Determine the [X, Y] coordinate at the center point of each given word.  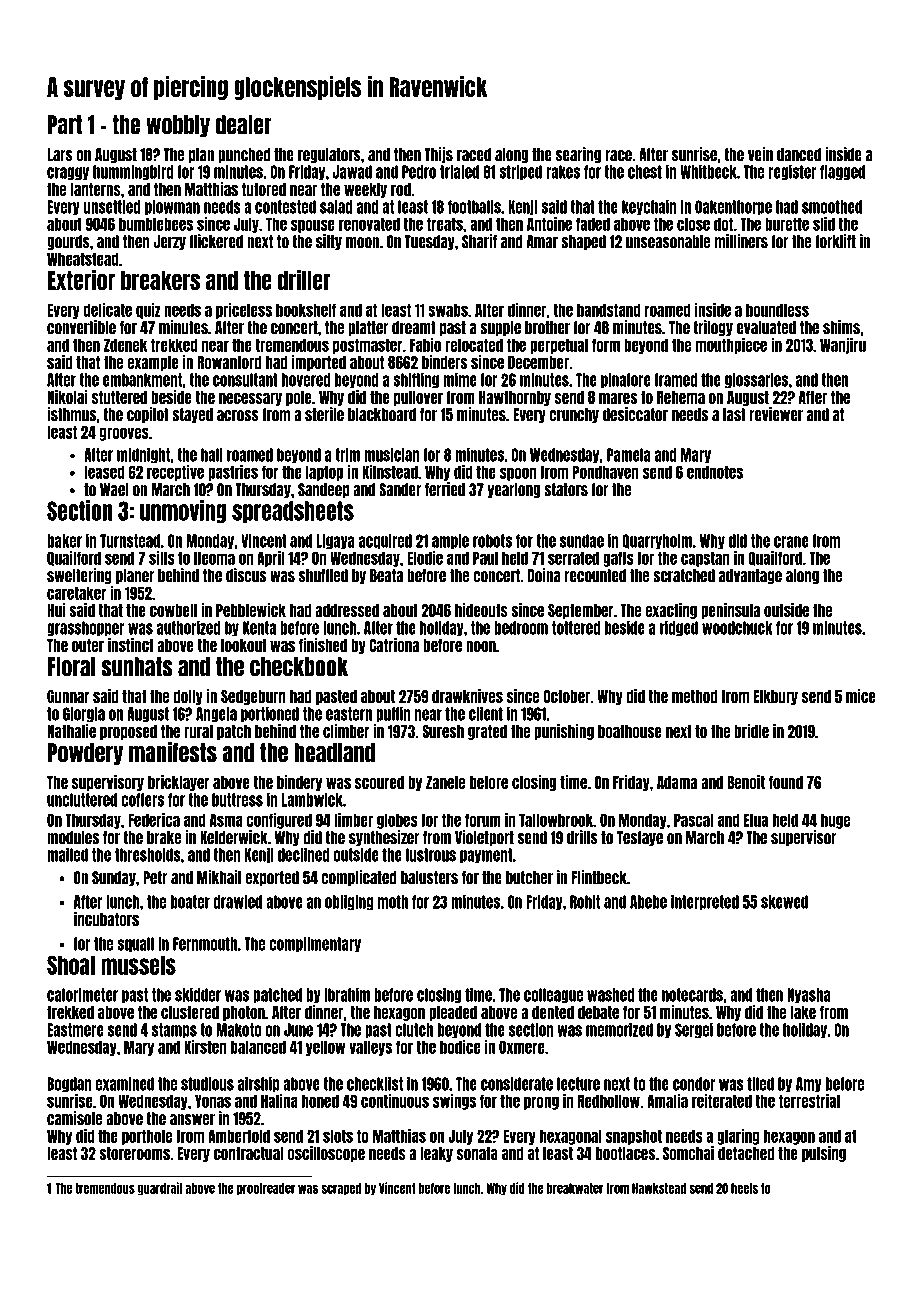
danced [799, 155]
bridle [751, 731]
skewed [784, 902]
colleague [553, 996]
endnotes [715, 472]
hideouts [481, 610]
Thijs [438, 155]
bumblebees [156, 224]
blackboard [382, 415]
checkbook [299, 667]
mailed [67, 855]
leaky [436, 1154]
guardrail [160, 1189]
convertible [81, 327]
